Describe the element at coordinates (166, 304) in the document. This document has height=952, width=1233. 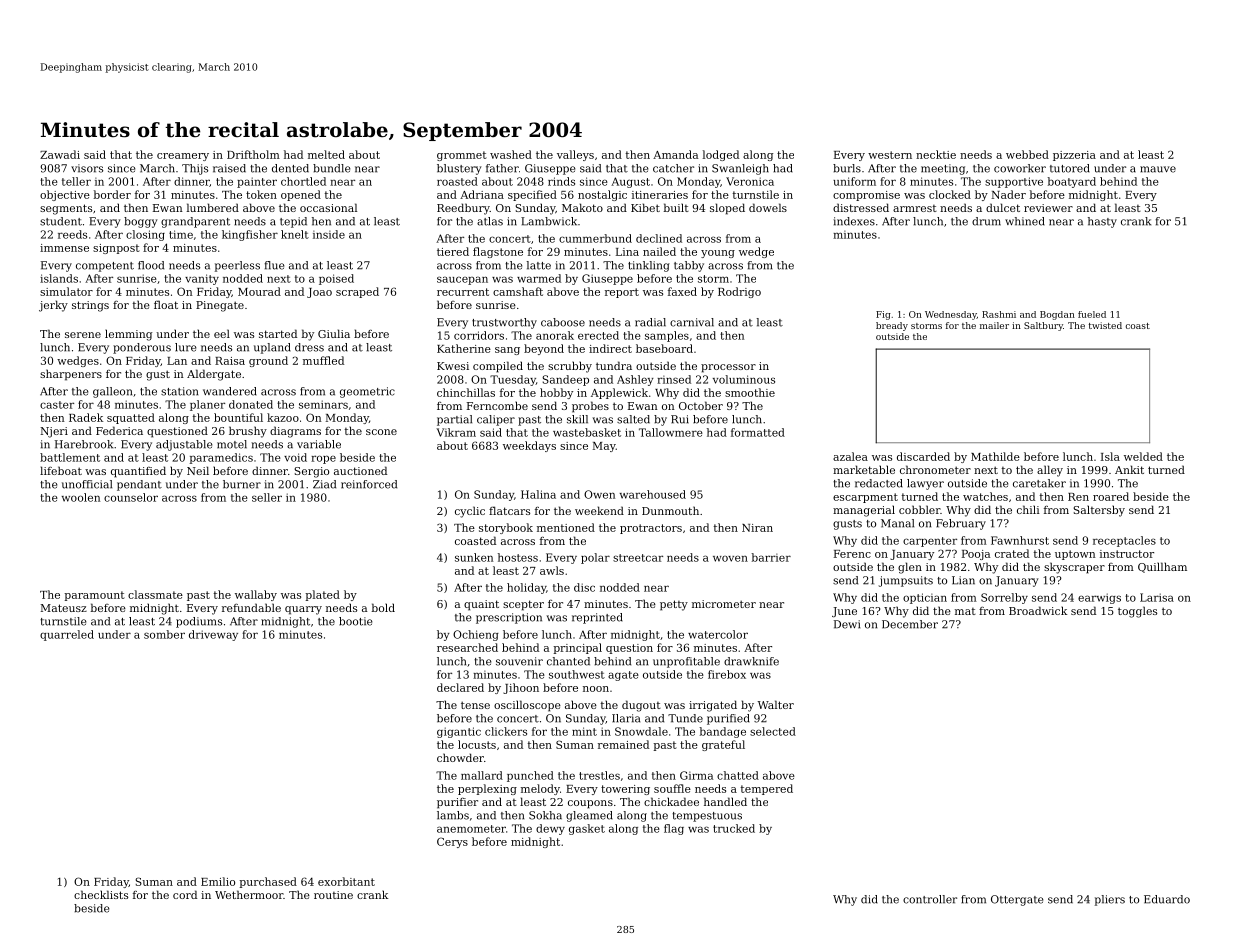
I see `float` at that location.
